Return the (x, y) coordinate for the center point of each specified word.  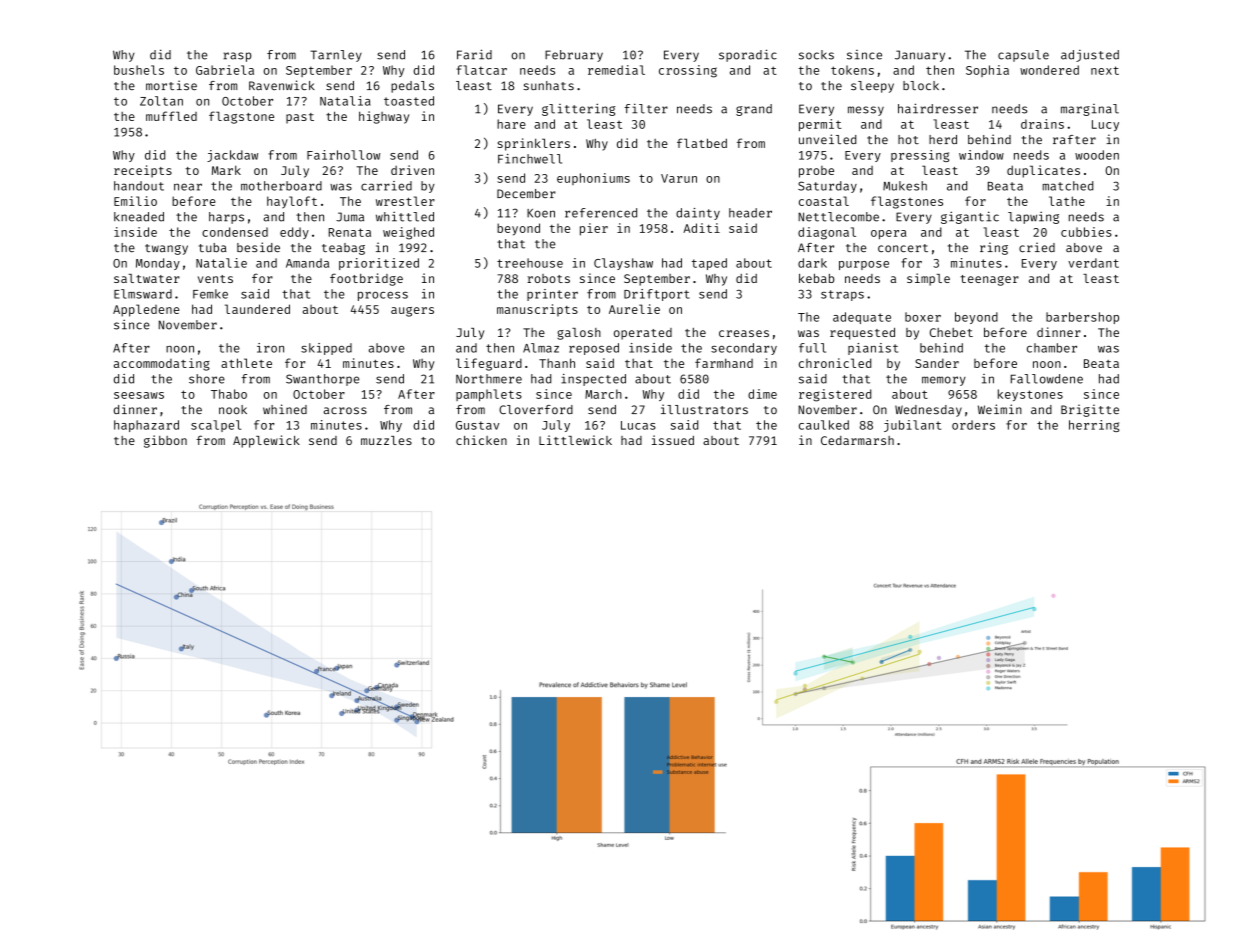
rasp (237, 57)
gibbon (165, 441)
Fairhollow (343, 155)
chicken (481, 440)
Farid (474, 54)
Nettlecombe (838, 217)
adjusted (1090, 56)
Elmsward (143, 294)
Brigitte (1090, 410)
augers (412, 312)
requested (862, 333)
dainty (698, 214)
